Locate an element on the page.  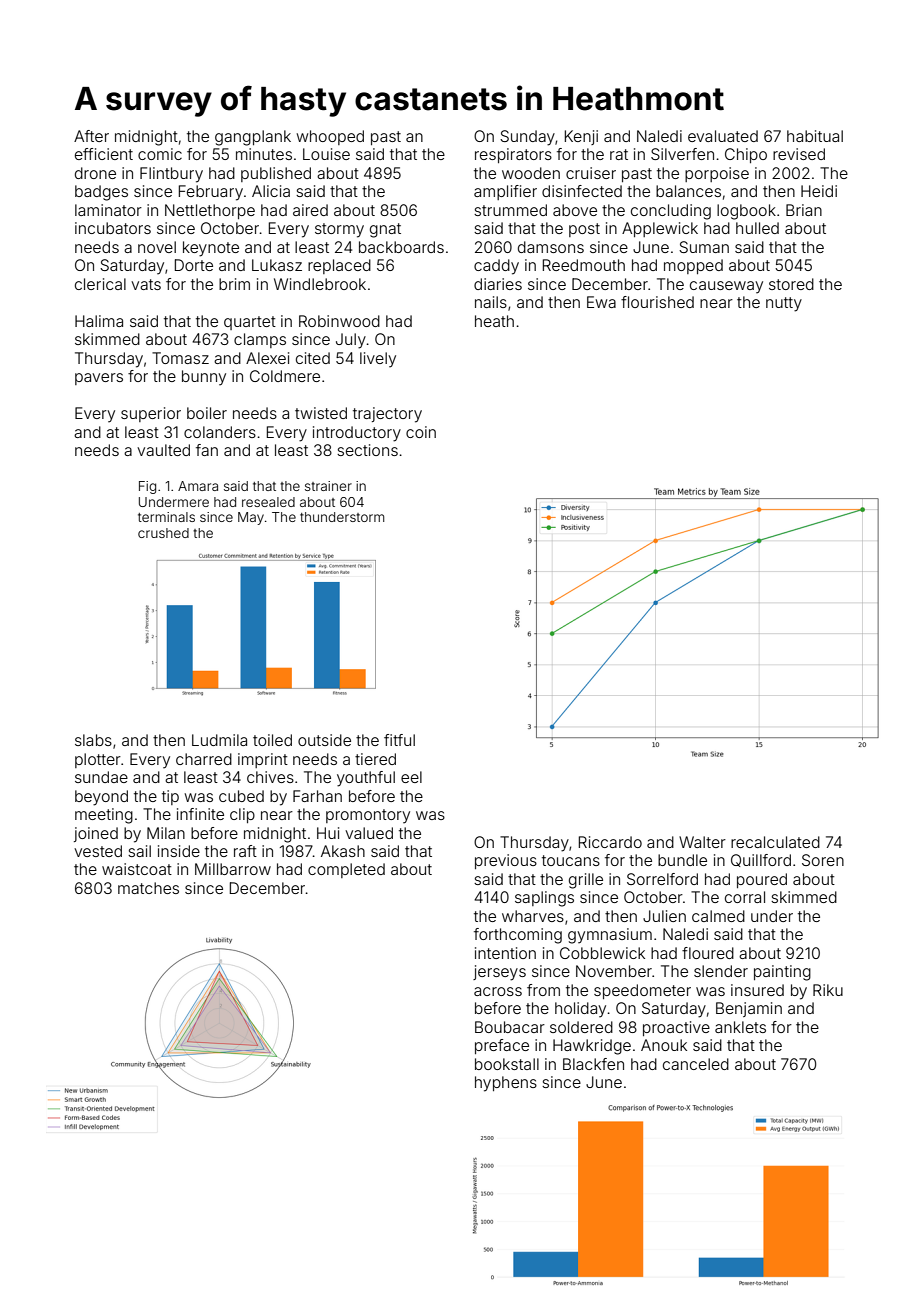
hyphens is located at coordinates (506, 1084).
